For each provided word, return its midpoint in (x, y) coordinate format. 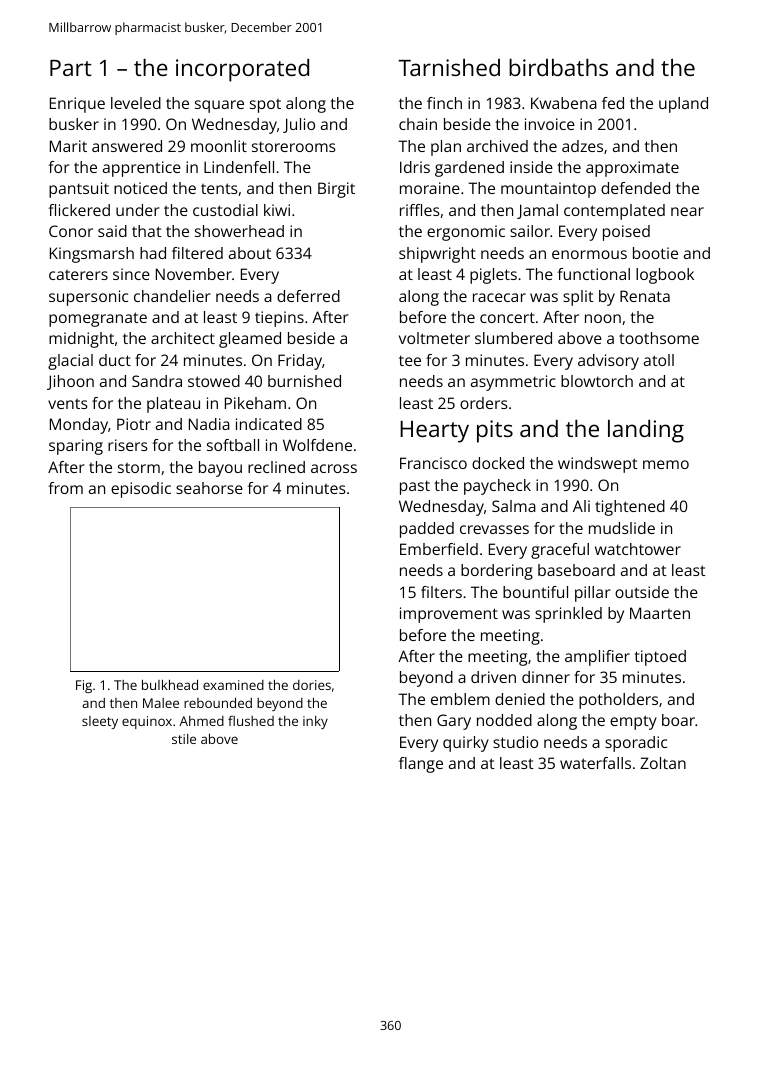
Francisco (433, 463)
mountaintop (548, 190)
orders (484, 403)
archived (497, 146)
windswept (598, 465)
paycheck (497, 487)
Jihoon (70, 382)
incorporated (242, 70)
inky (315, 722)
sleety (100, 722)
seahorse (209, 488)
